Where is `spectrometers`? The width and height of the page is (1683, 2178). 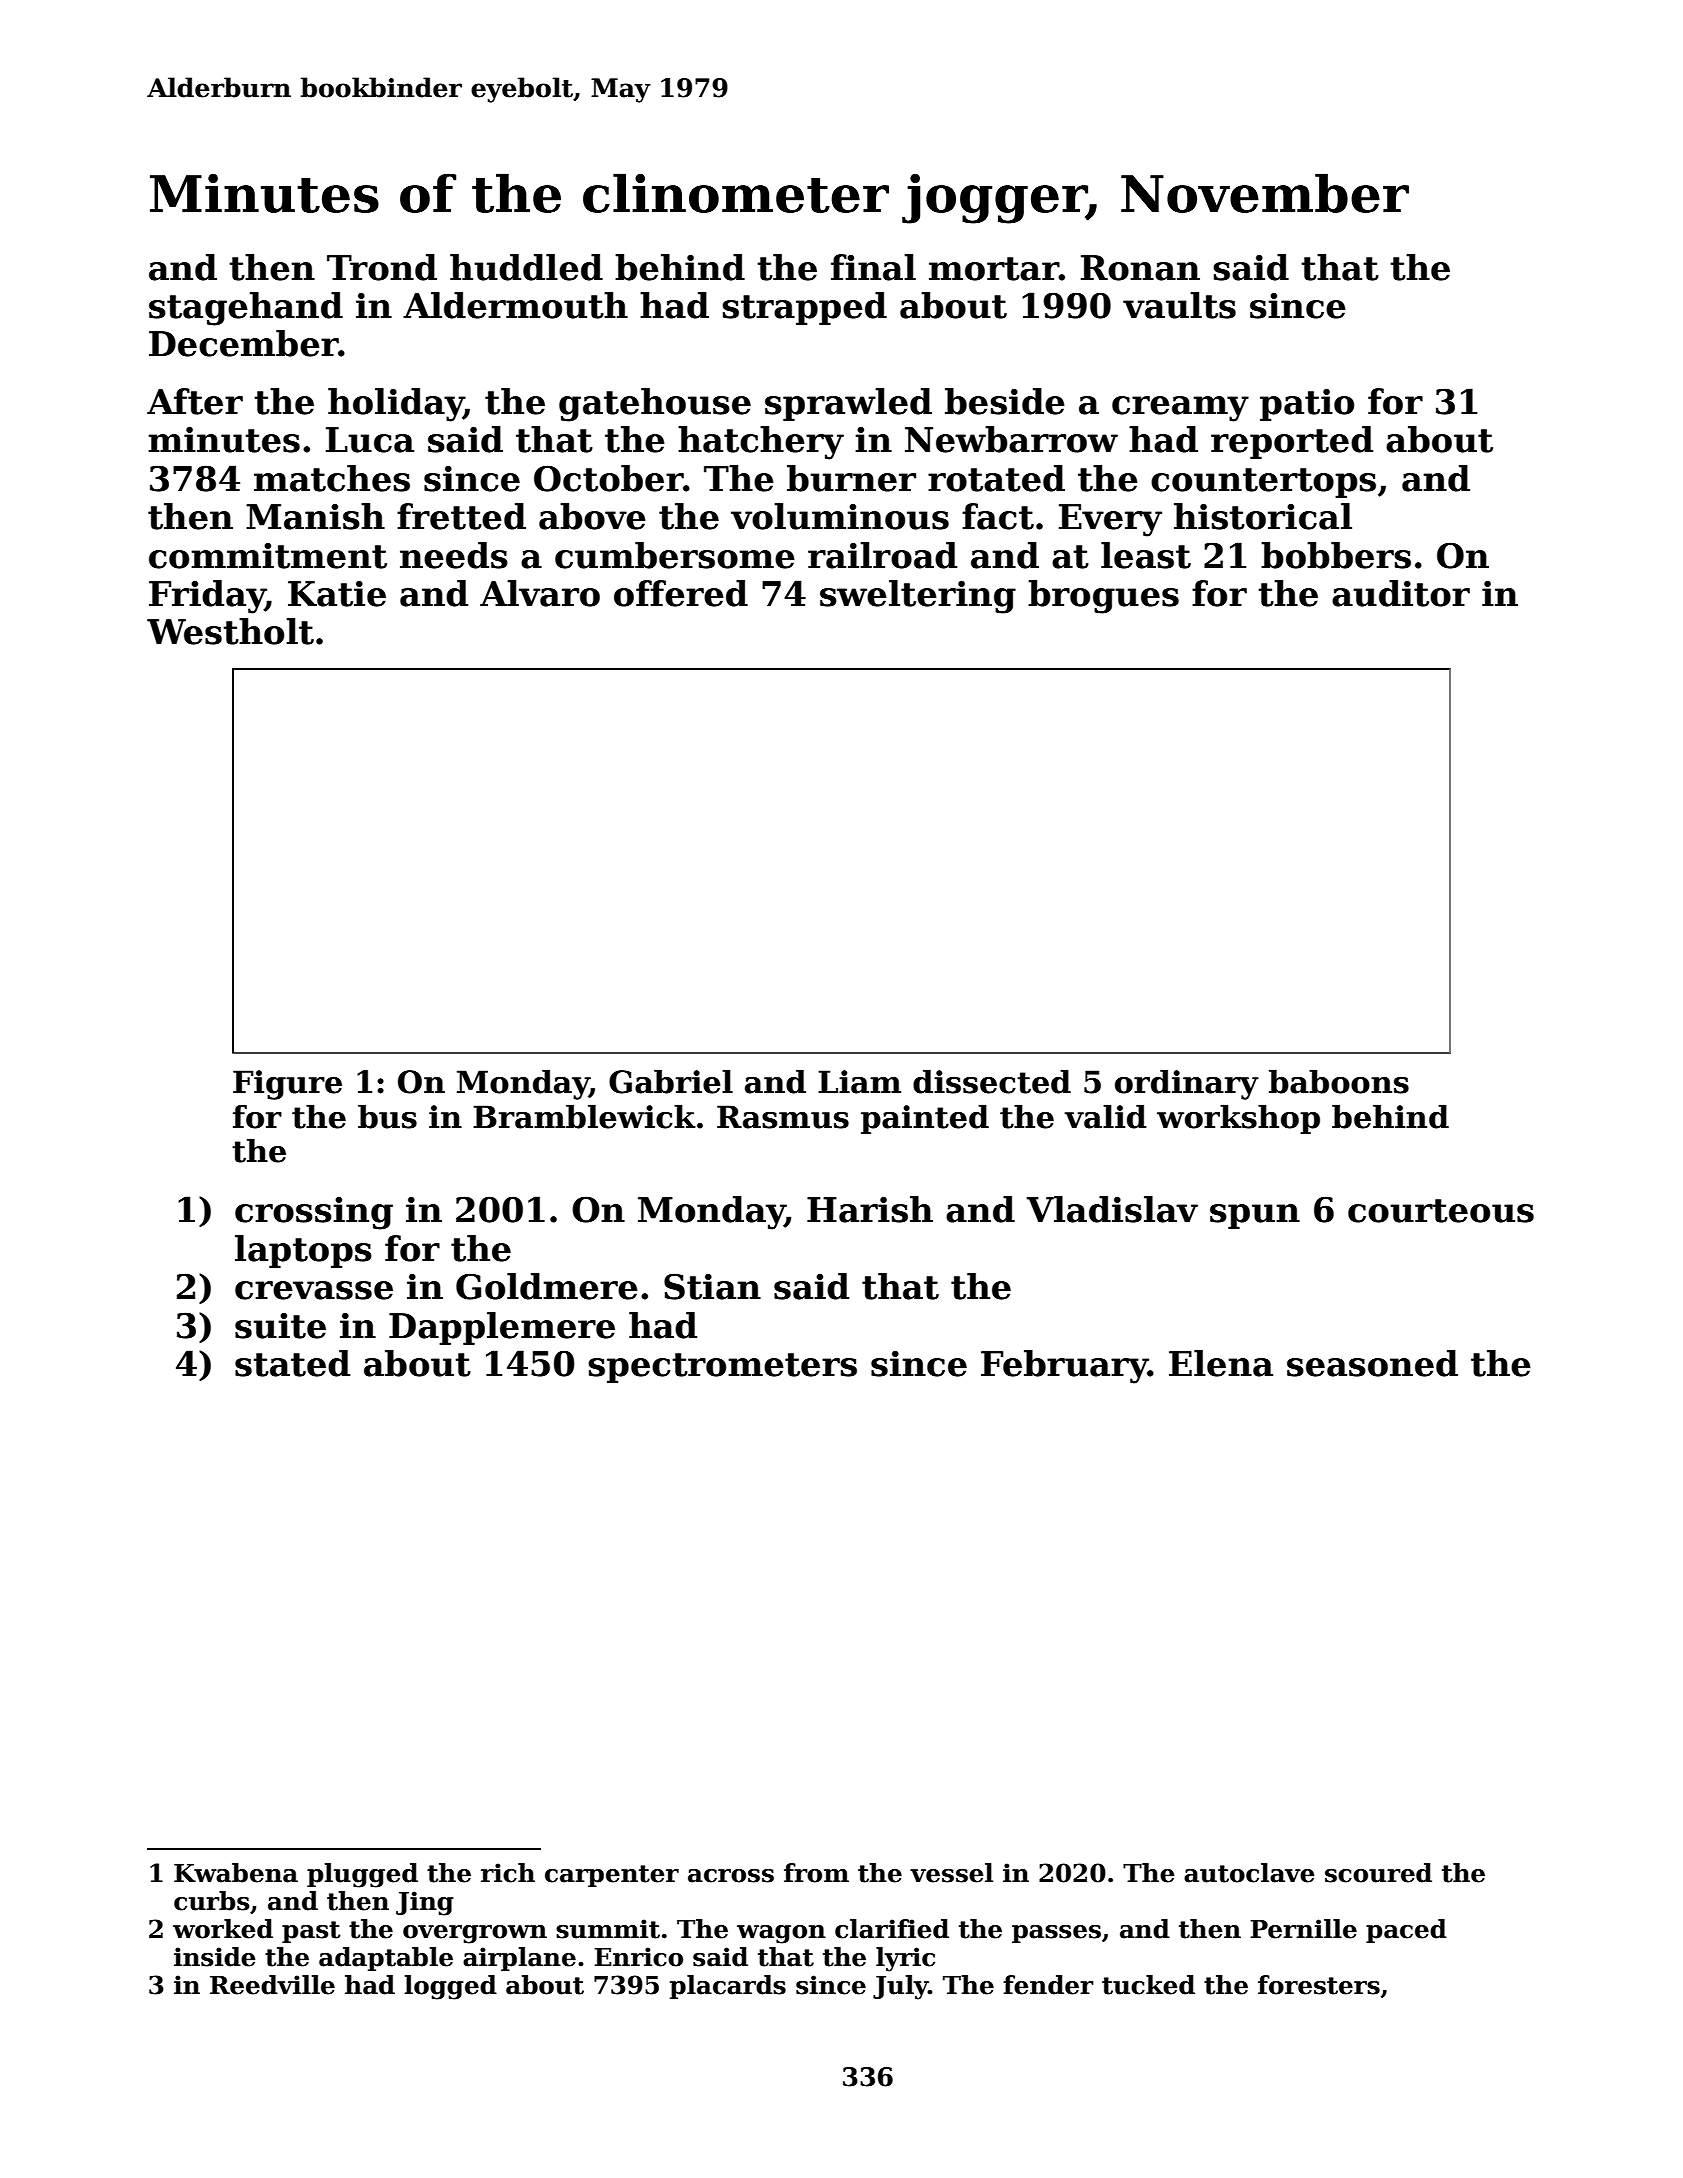
spectrometers is located at coordinates (722, 1368).
